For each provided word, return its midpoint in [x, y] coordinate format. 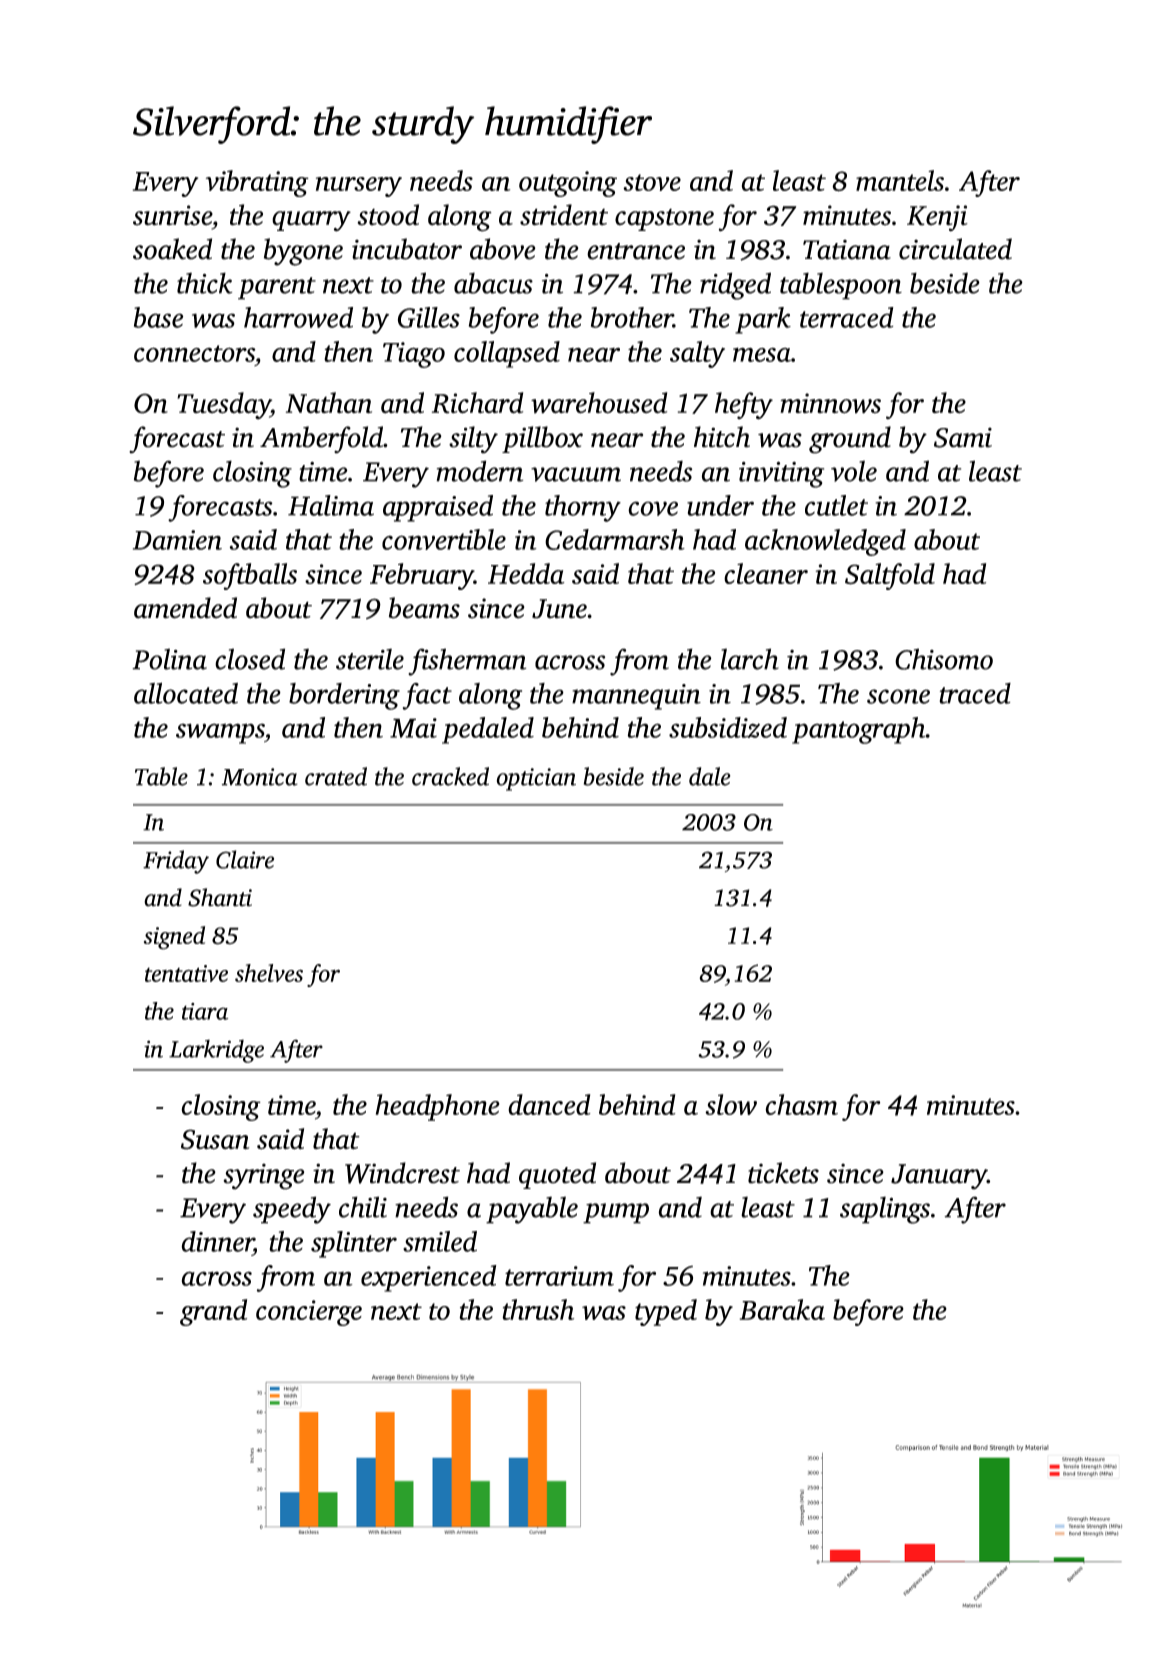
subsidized [728, 727]
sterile [370, 659]
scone [898, 696]
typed [666, 1312]
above [503, 249]
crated [336, 776]
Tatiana [847, 250]
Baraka [782, 1309]
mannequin [636, 697]
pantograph [859, 730]
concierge [309, 1313]
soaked [172, 249]
